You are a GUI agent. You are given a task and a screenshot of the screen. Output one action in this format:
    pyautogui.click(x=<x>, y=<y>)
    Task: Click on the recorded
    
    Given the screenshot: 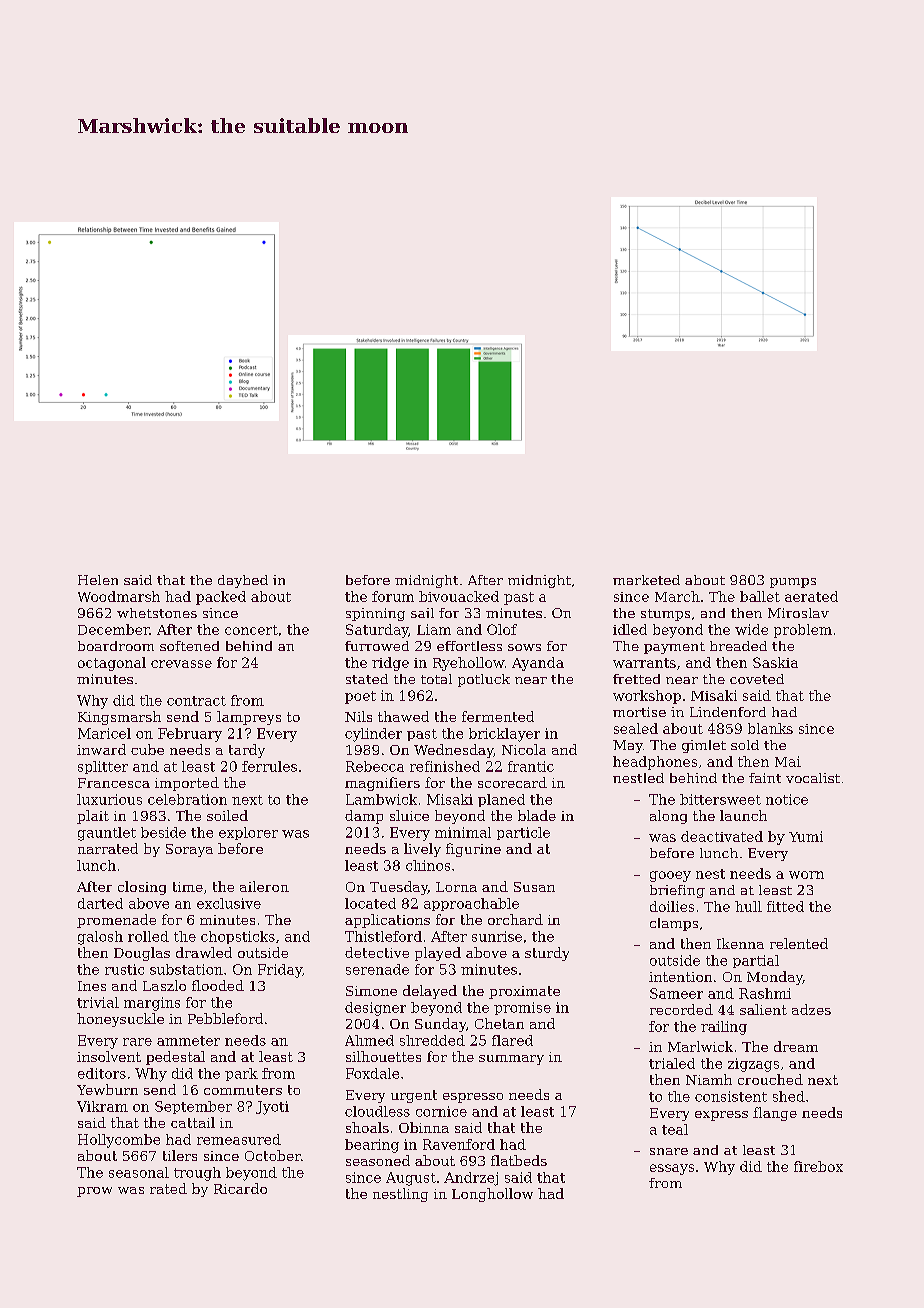 What is the action you would take?
    pyautogui.click(x=681, y=1009)
